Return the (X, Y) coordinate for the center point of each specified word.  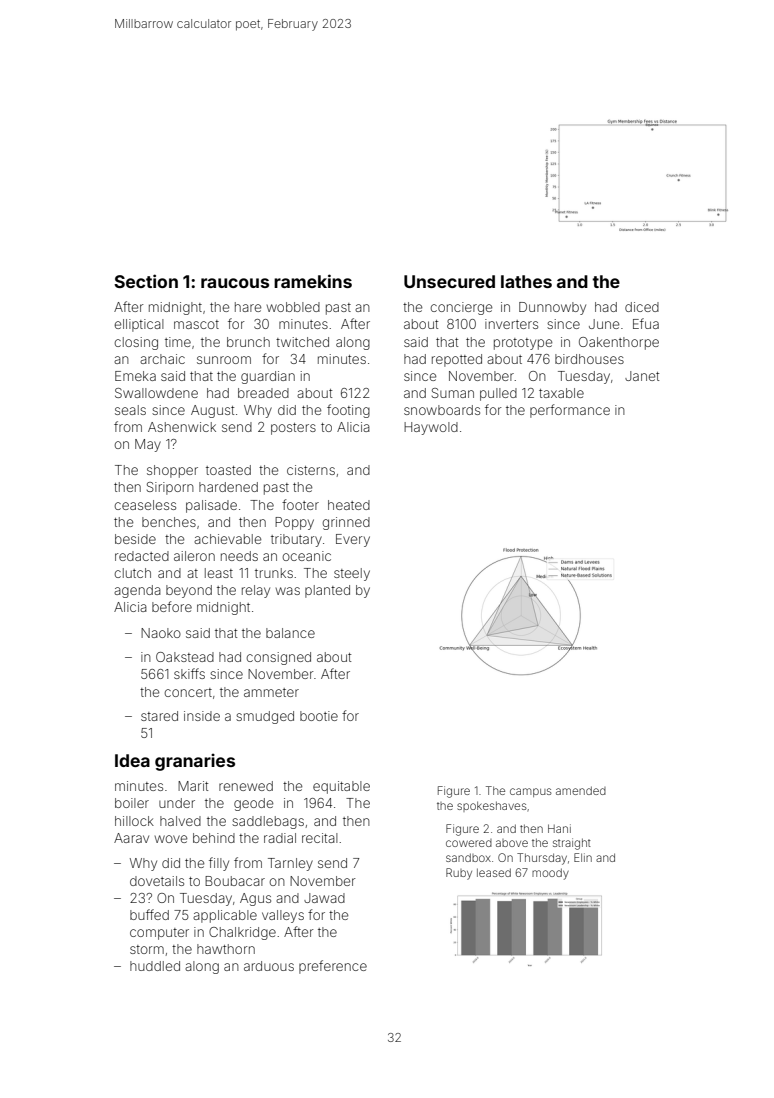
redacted (142, 556)
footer (300, 504)
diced (642, 307)
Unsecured (449, 281)
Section (146, 281)
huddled (155, 966)
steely (352, 574)
